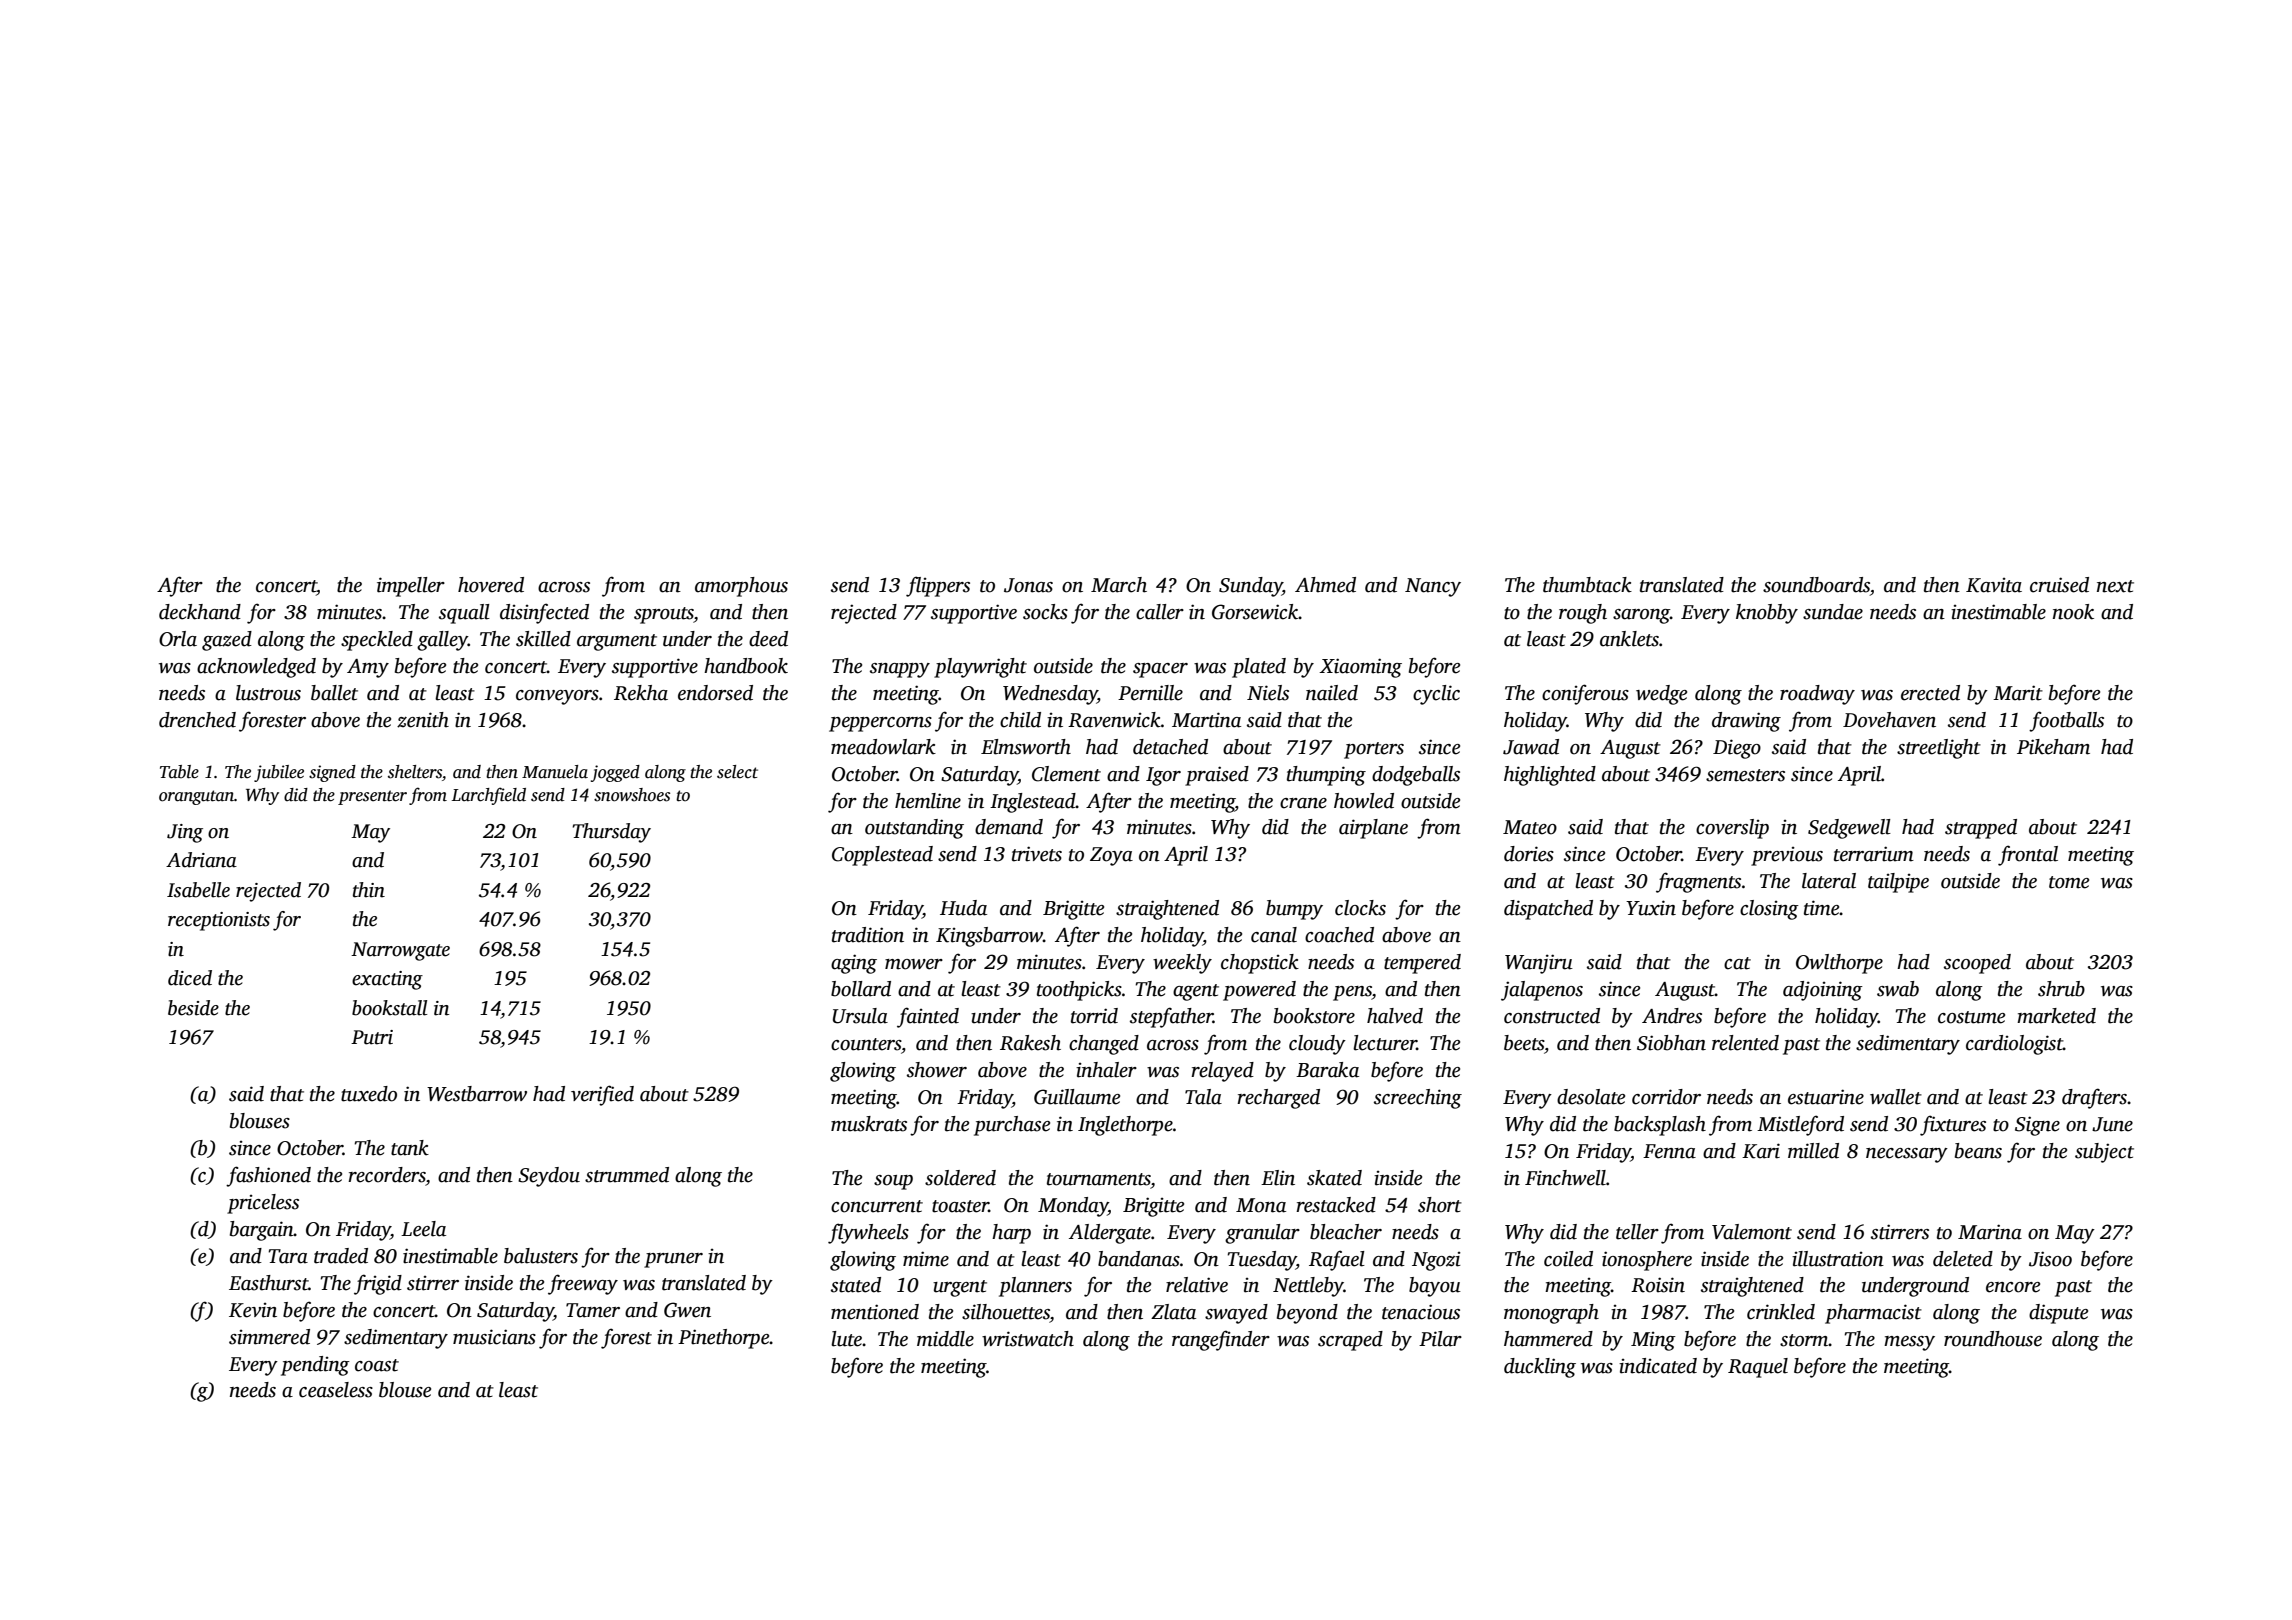 This screenshot has height=1620, width=2292. What do you see at coordinates (602, 1095) in the screenshot?
I see `verified` at bounding box center [602, 1095].
